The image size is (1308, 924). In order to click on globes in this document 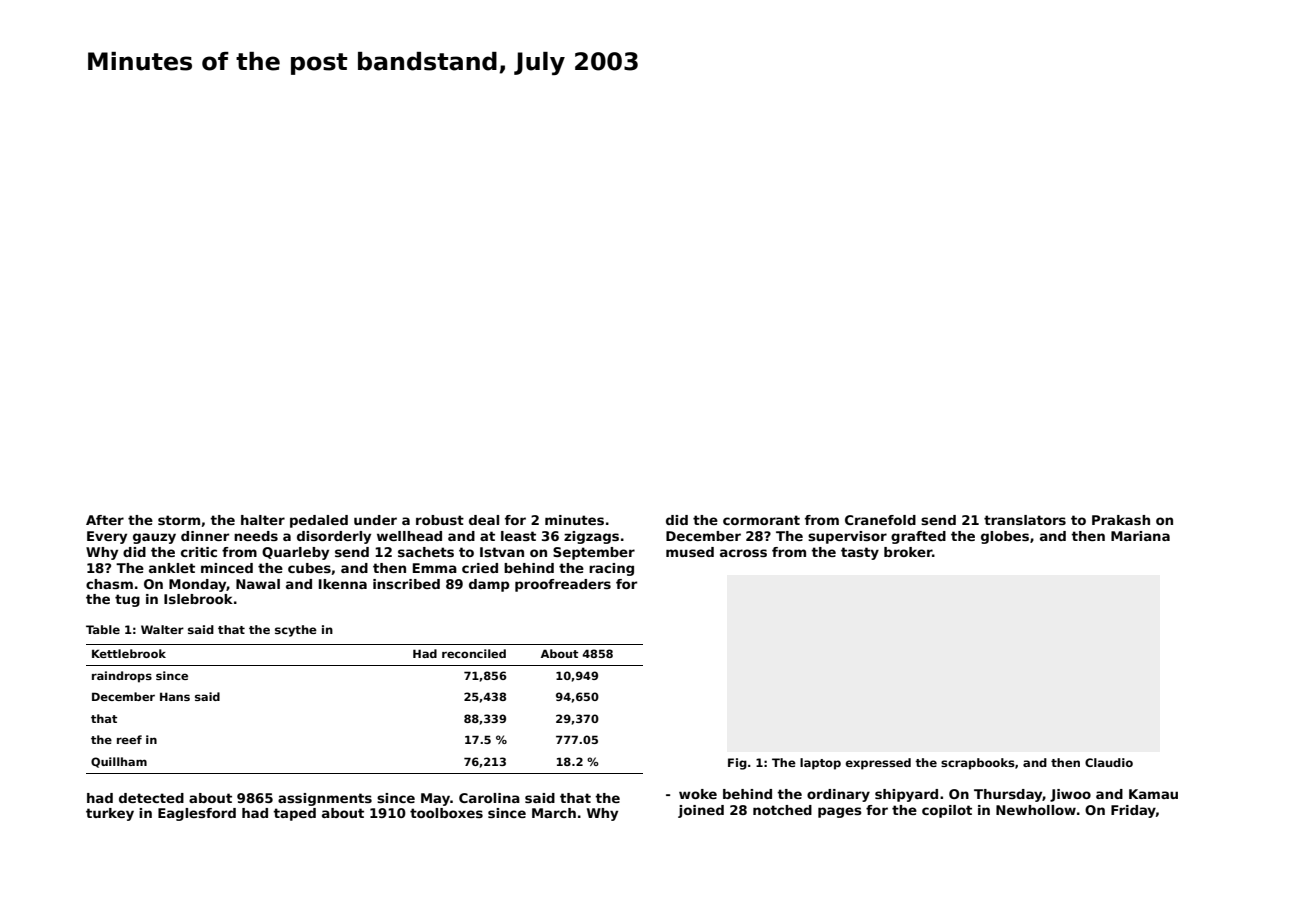, I will do `click(1005, 537)`.
